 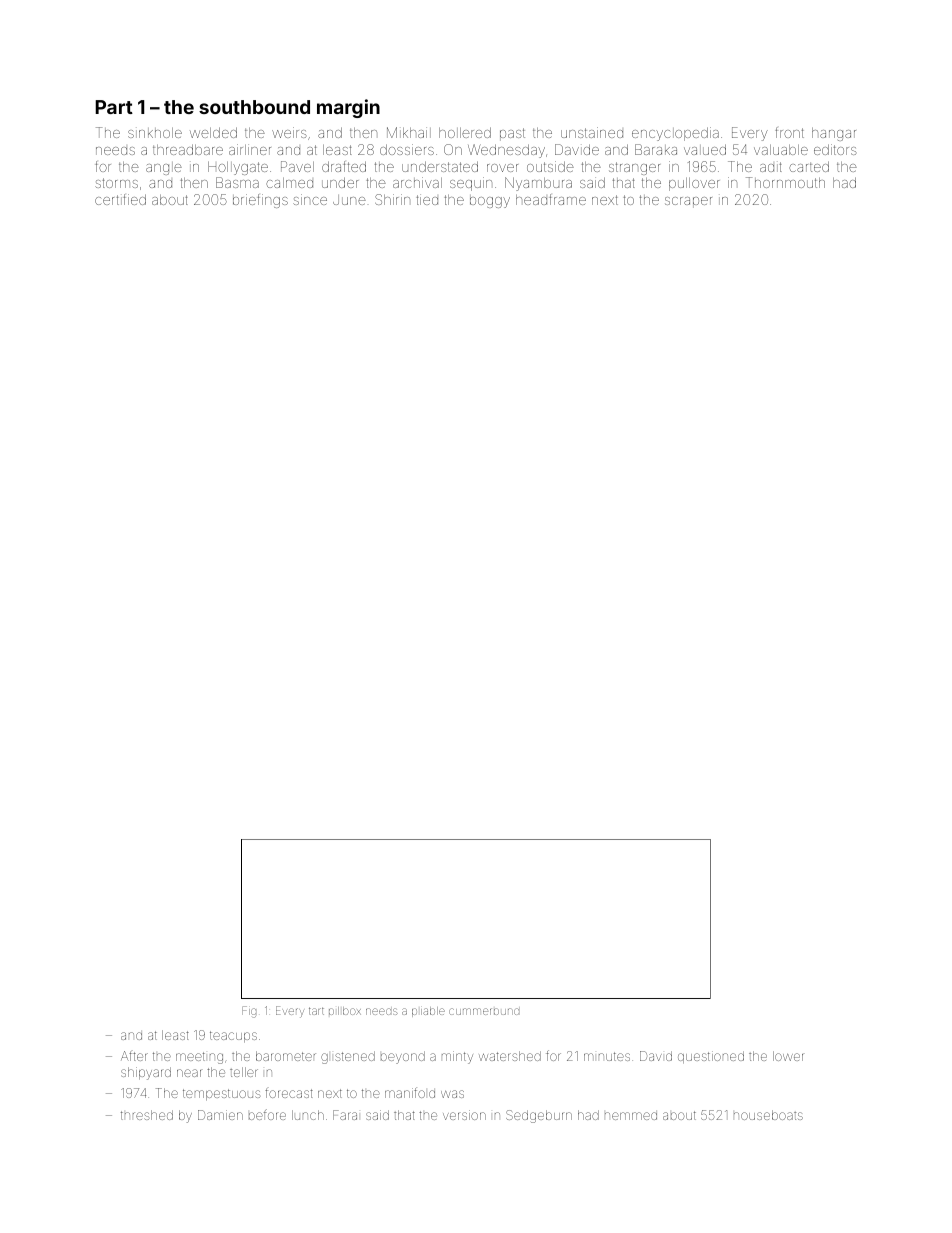 What do you see at coordinates (310, 199) in the screenshot?
I see `since` at bounding box center [310, 199].
